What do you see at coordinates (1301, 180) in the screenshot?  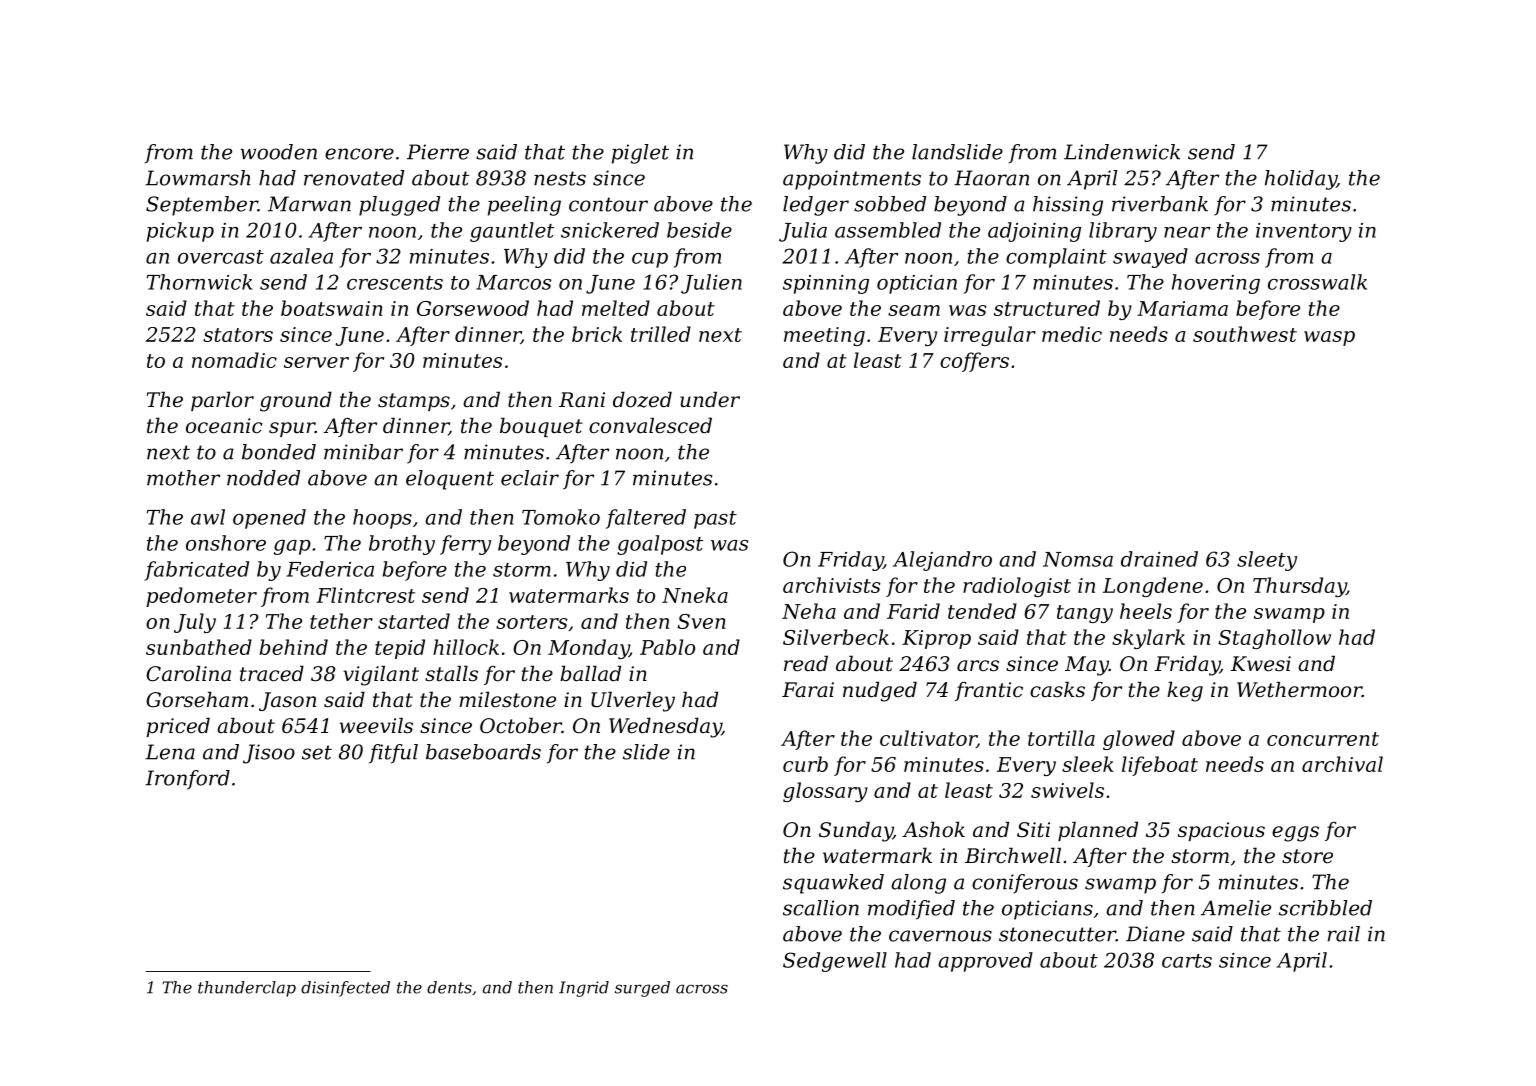 I see `holiday` at bounding box center [1301, 180].
